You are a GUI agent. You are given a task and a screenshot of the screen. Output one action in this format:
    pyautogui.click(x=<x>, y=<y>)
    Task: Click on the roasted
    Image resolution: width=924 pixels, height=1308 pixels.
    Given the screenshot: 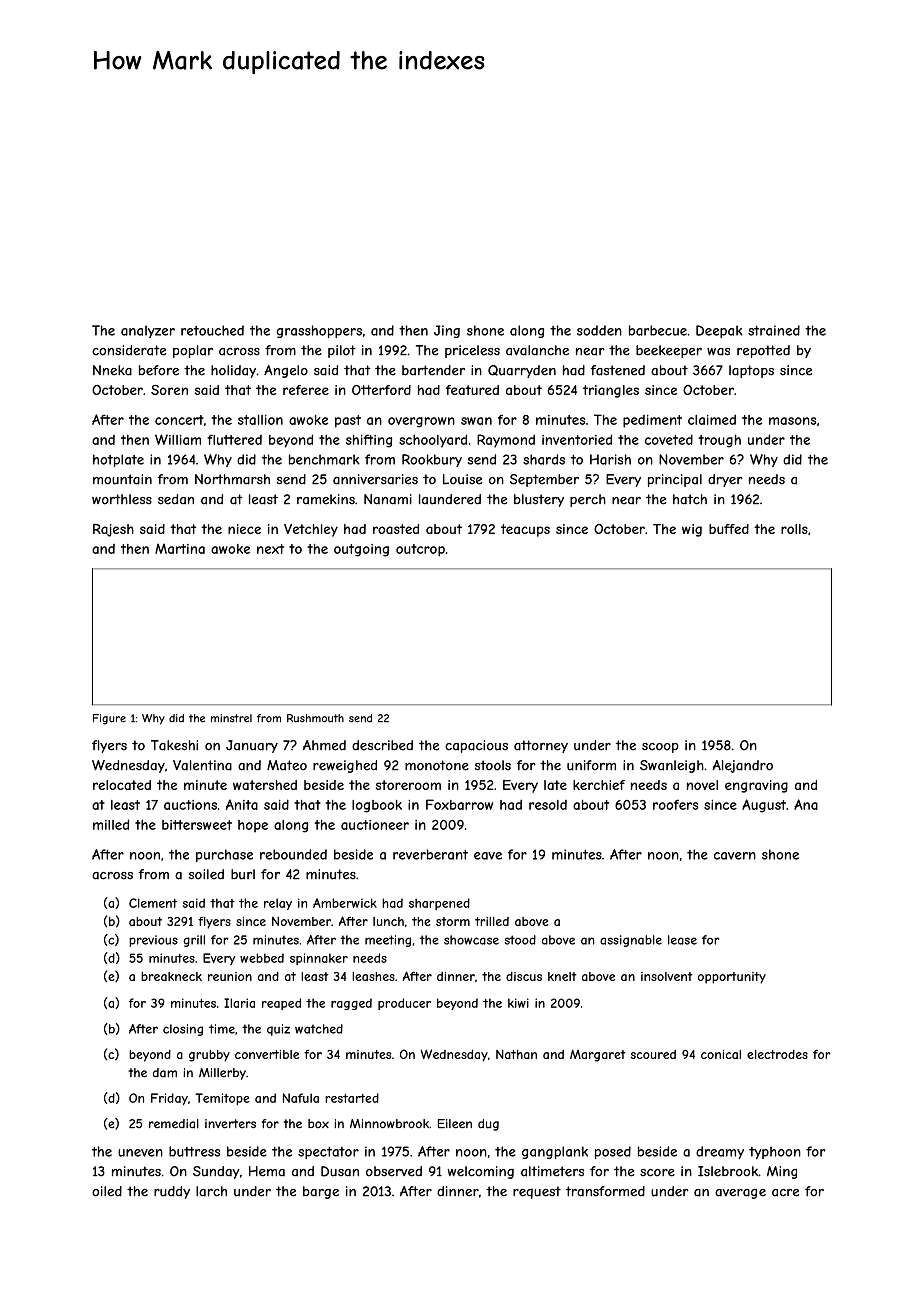 What is the action you would take?
    pyautogui.click(x=396, y=529)
